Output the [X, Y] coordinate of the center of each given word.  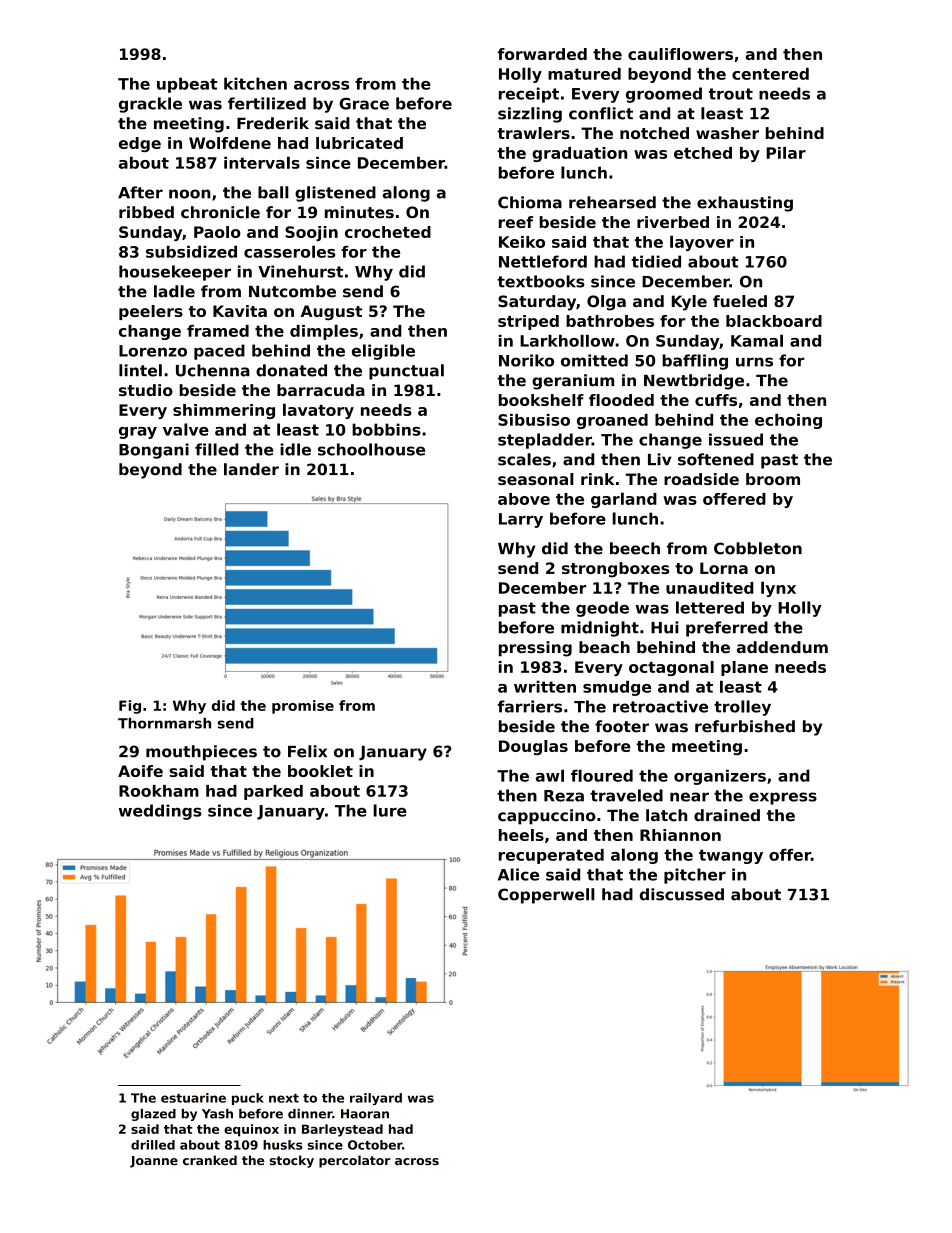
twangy [731, 856]
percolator [354, 1161]
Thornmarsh [164, 723]
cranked [210, 1160]
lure [390, 810]
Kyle [689, 303]
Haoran [365, 1114]
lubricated [359, 143]
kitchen [255, 83]
